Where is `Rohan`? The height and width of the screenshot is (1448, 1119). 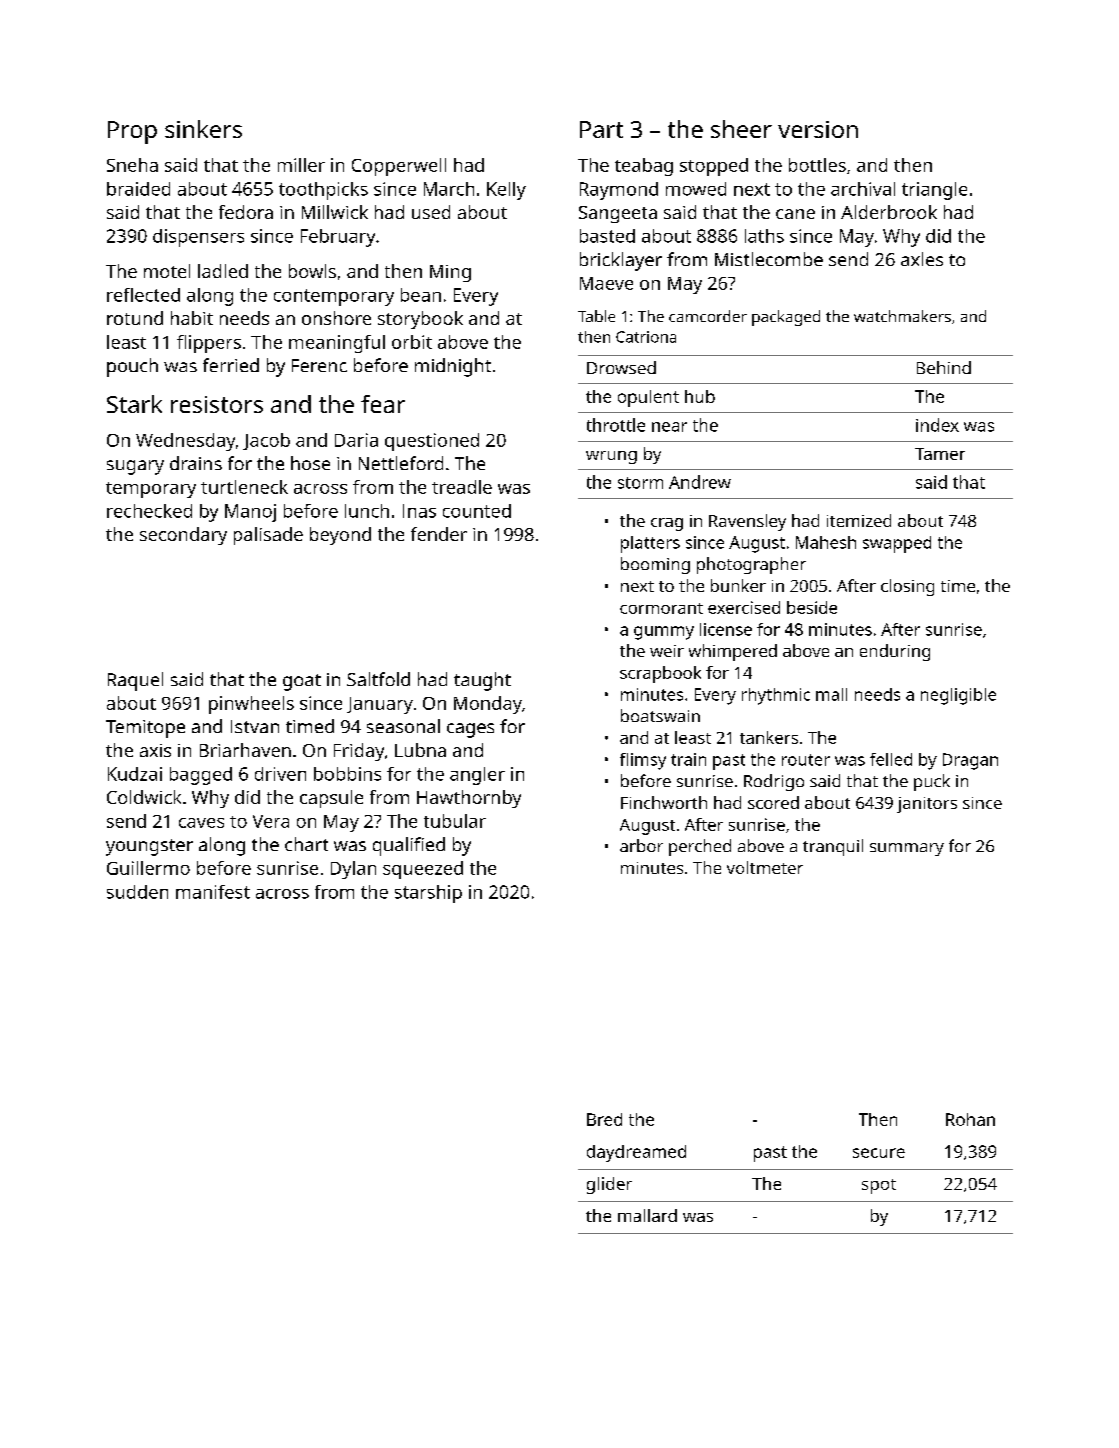 Rohan is located at coordinates (970, 1119).
